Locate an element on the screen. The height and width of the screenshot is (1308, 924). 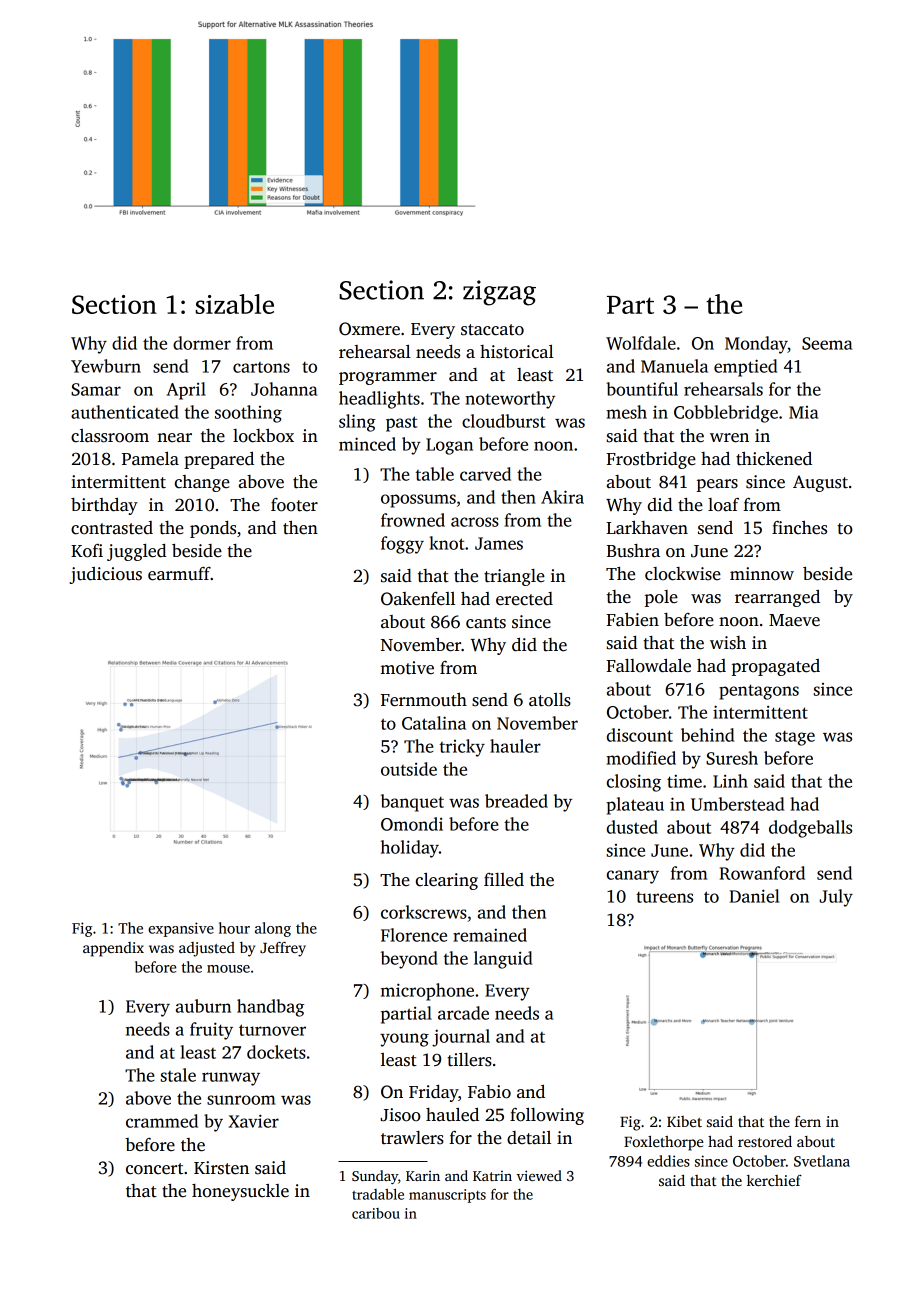
propagated is located at coordinates (776, 667).
